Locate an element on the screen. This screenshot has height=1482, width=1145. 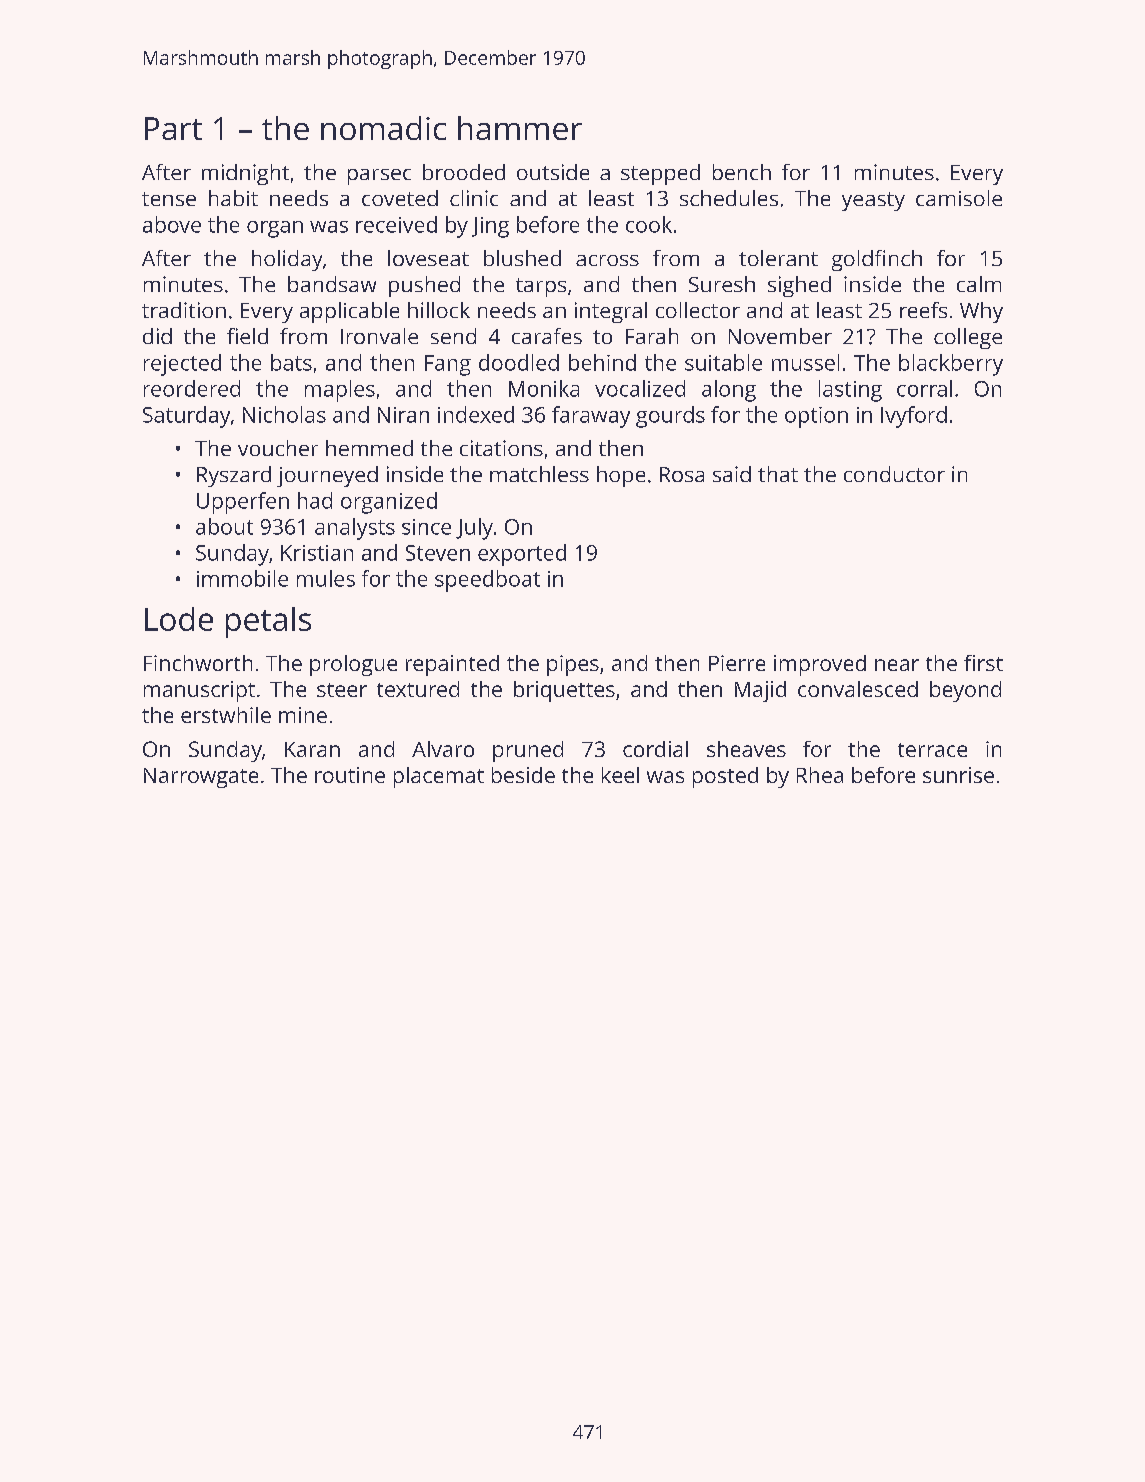
said is located at coordinates (732, 474).
